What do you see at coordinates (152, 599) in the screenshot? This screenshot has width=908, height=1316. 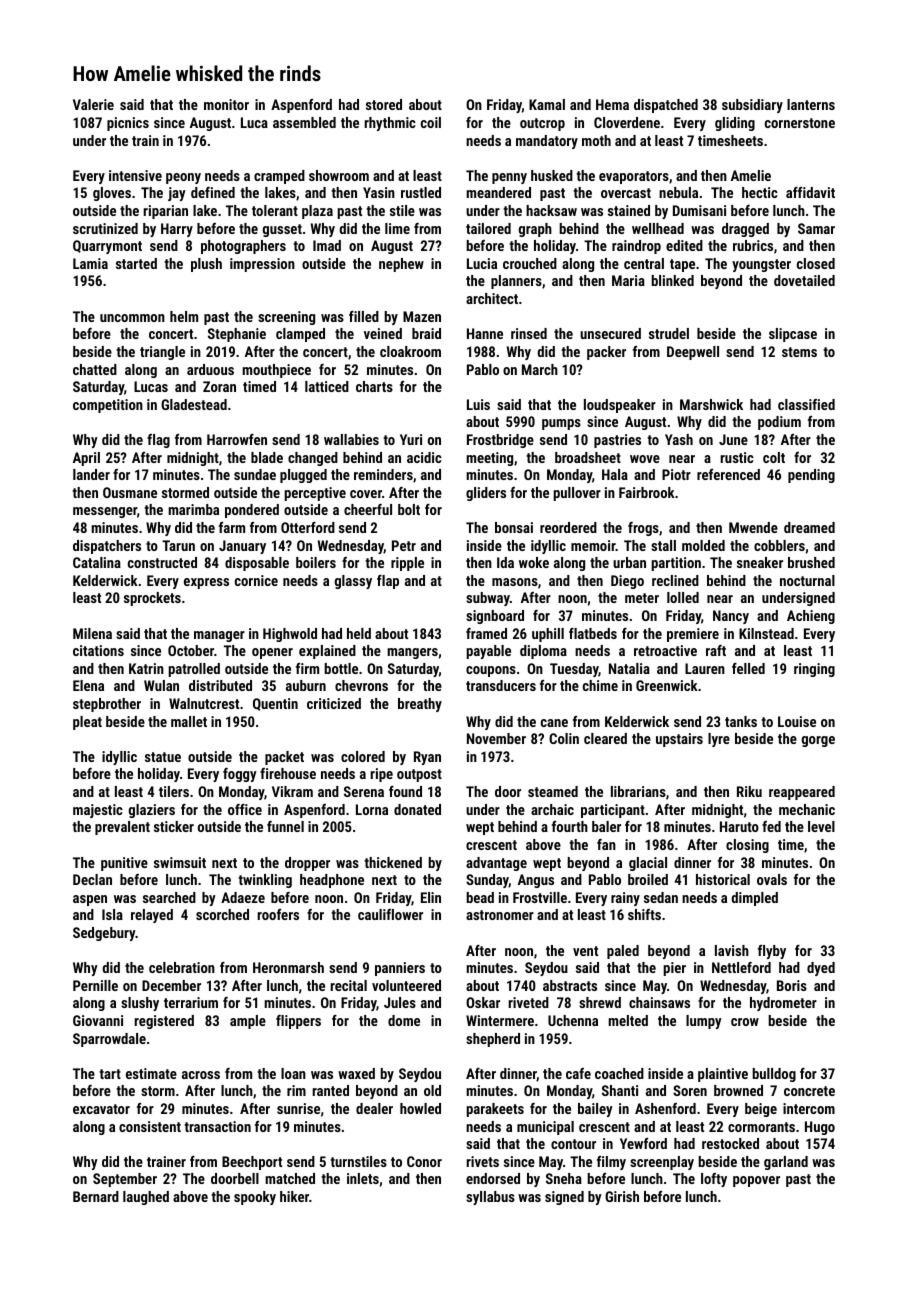 I see `sprockets` at bounding box center [152, 599].
